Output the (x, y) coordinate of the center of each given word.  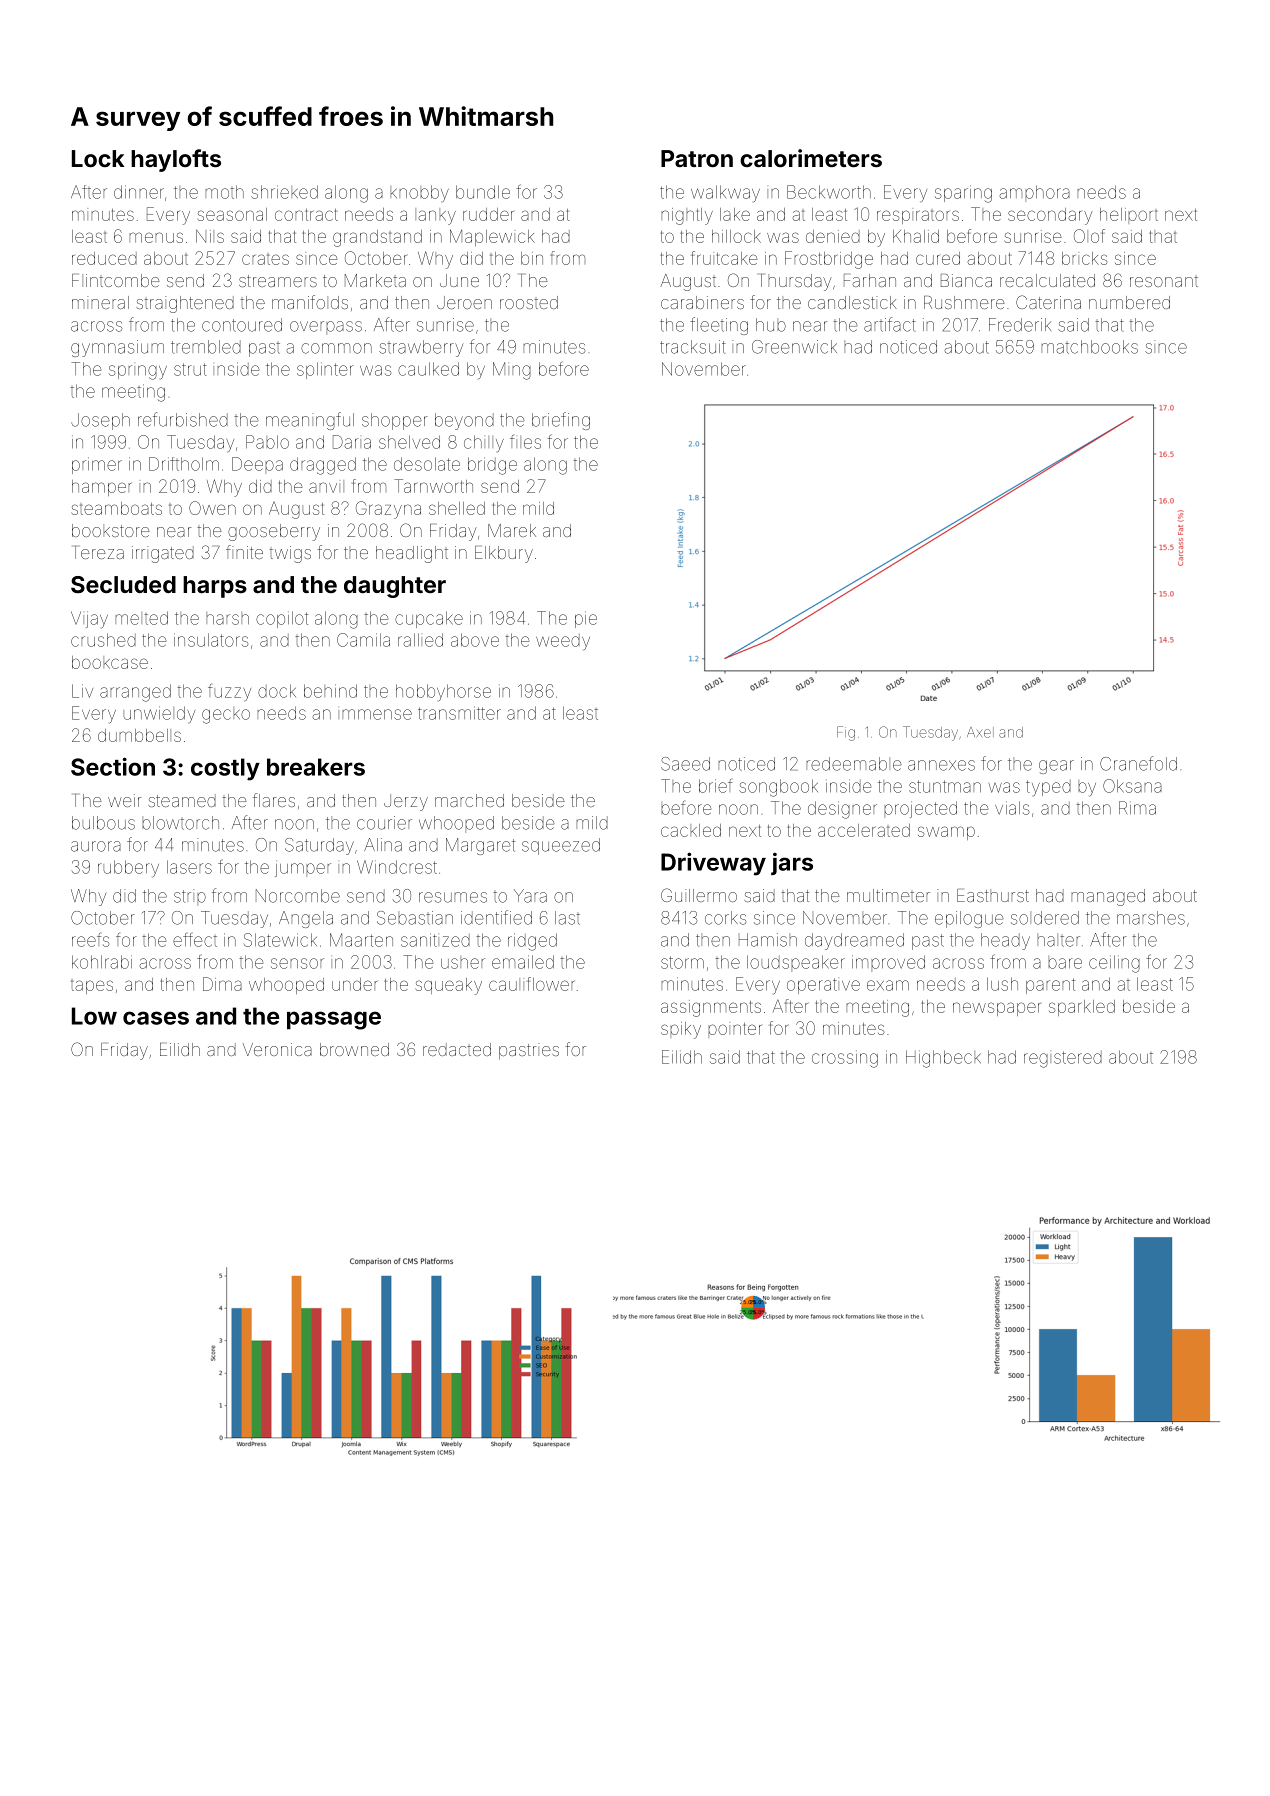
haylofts (176, 160)
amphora (1035, 193)
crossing (845, 1059)
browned (354, 1049)
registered (1063, 1059)
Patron (697, 158)
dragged (323, 466)
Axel (980, 732)
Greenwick (794, 347)
